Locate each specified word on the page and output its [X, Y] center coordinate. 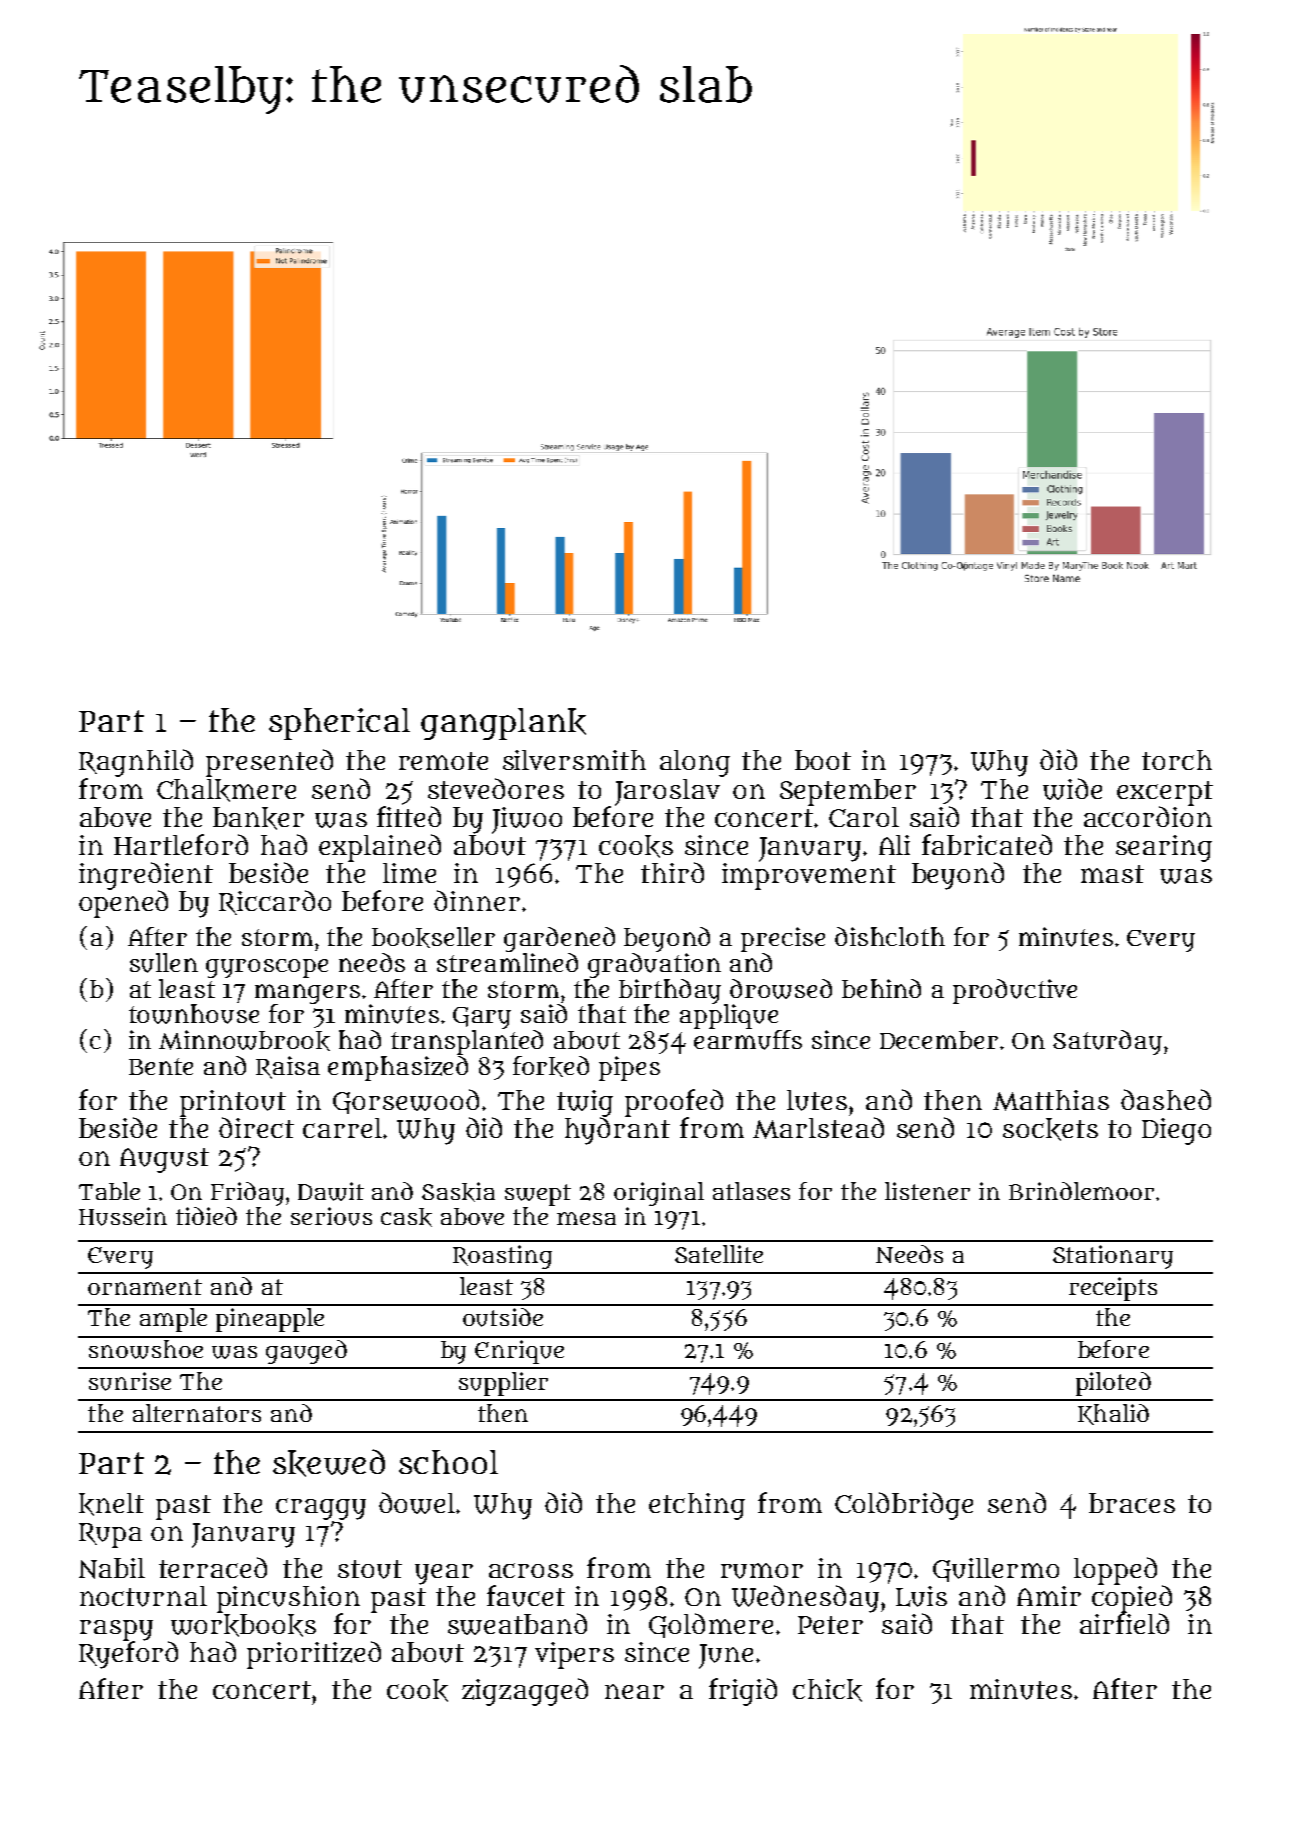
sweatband [517, 1624]
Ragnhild [136, 763]
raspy [116, 1630]
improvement [809, 876]
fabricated [987, 844]
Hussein [123, 1216]
